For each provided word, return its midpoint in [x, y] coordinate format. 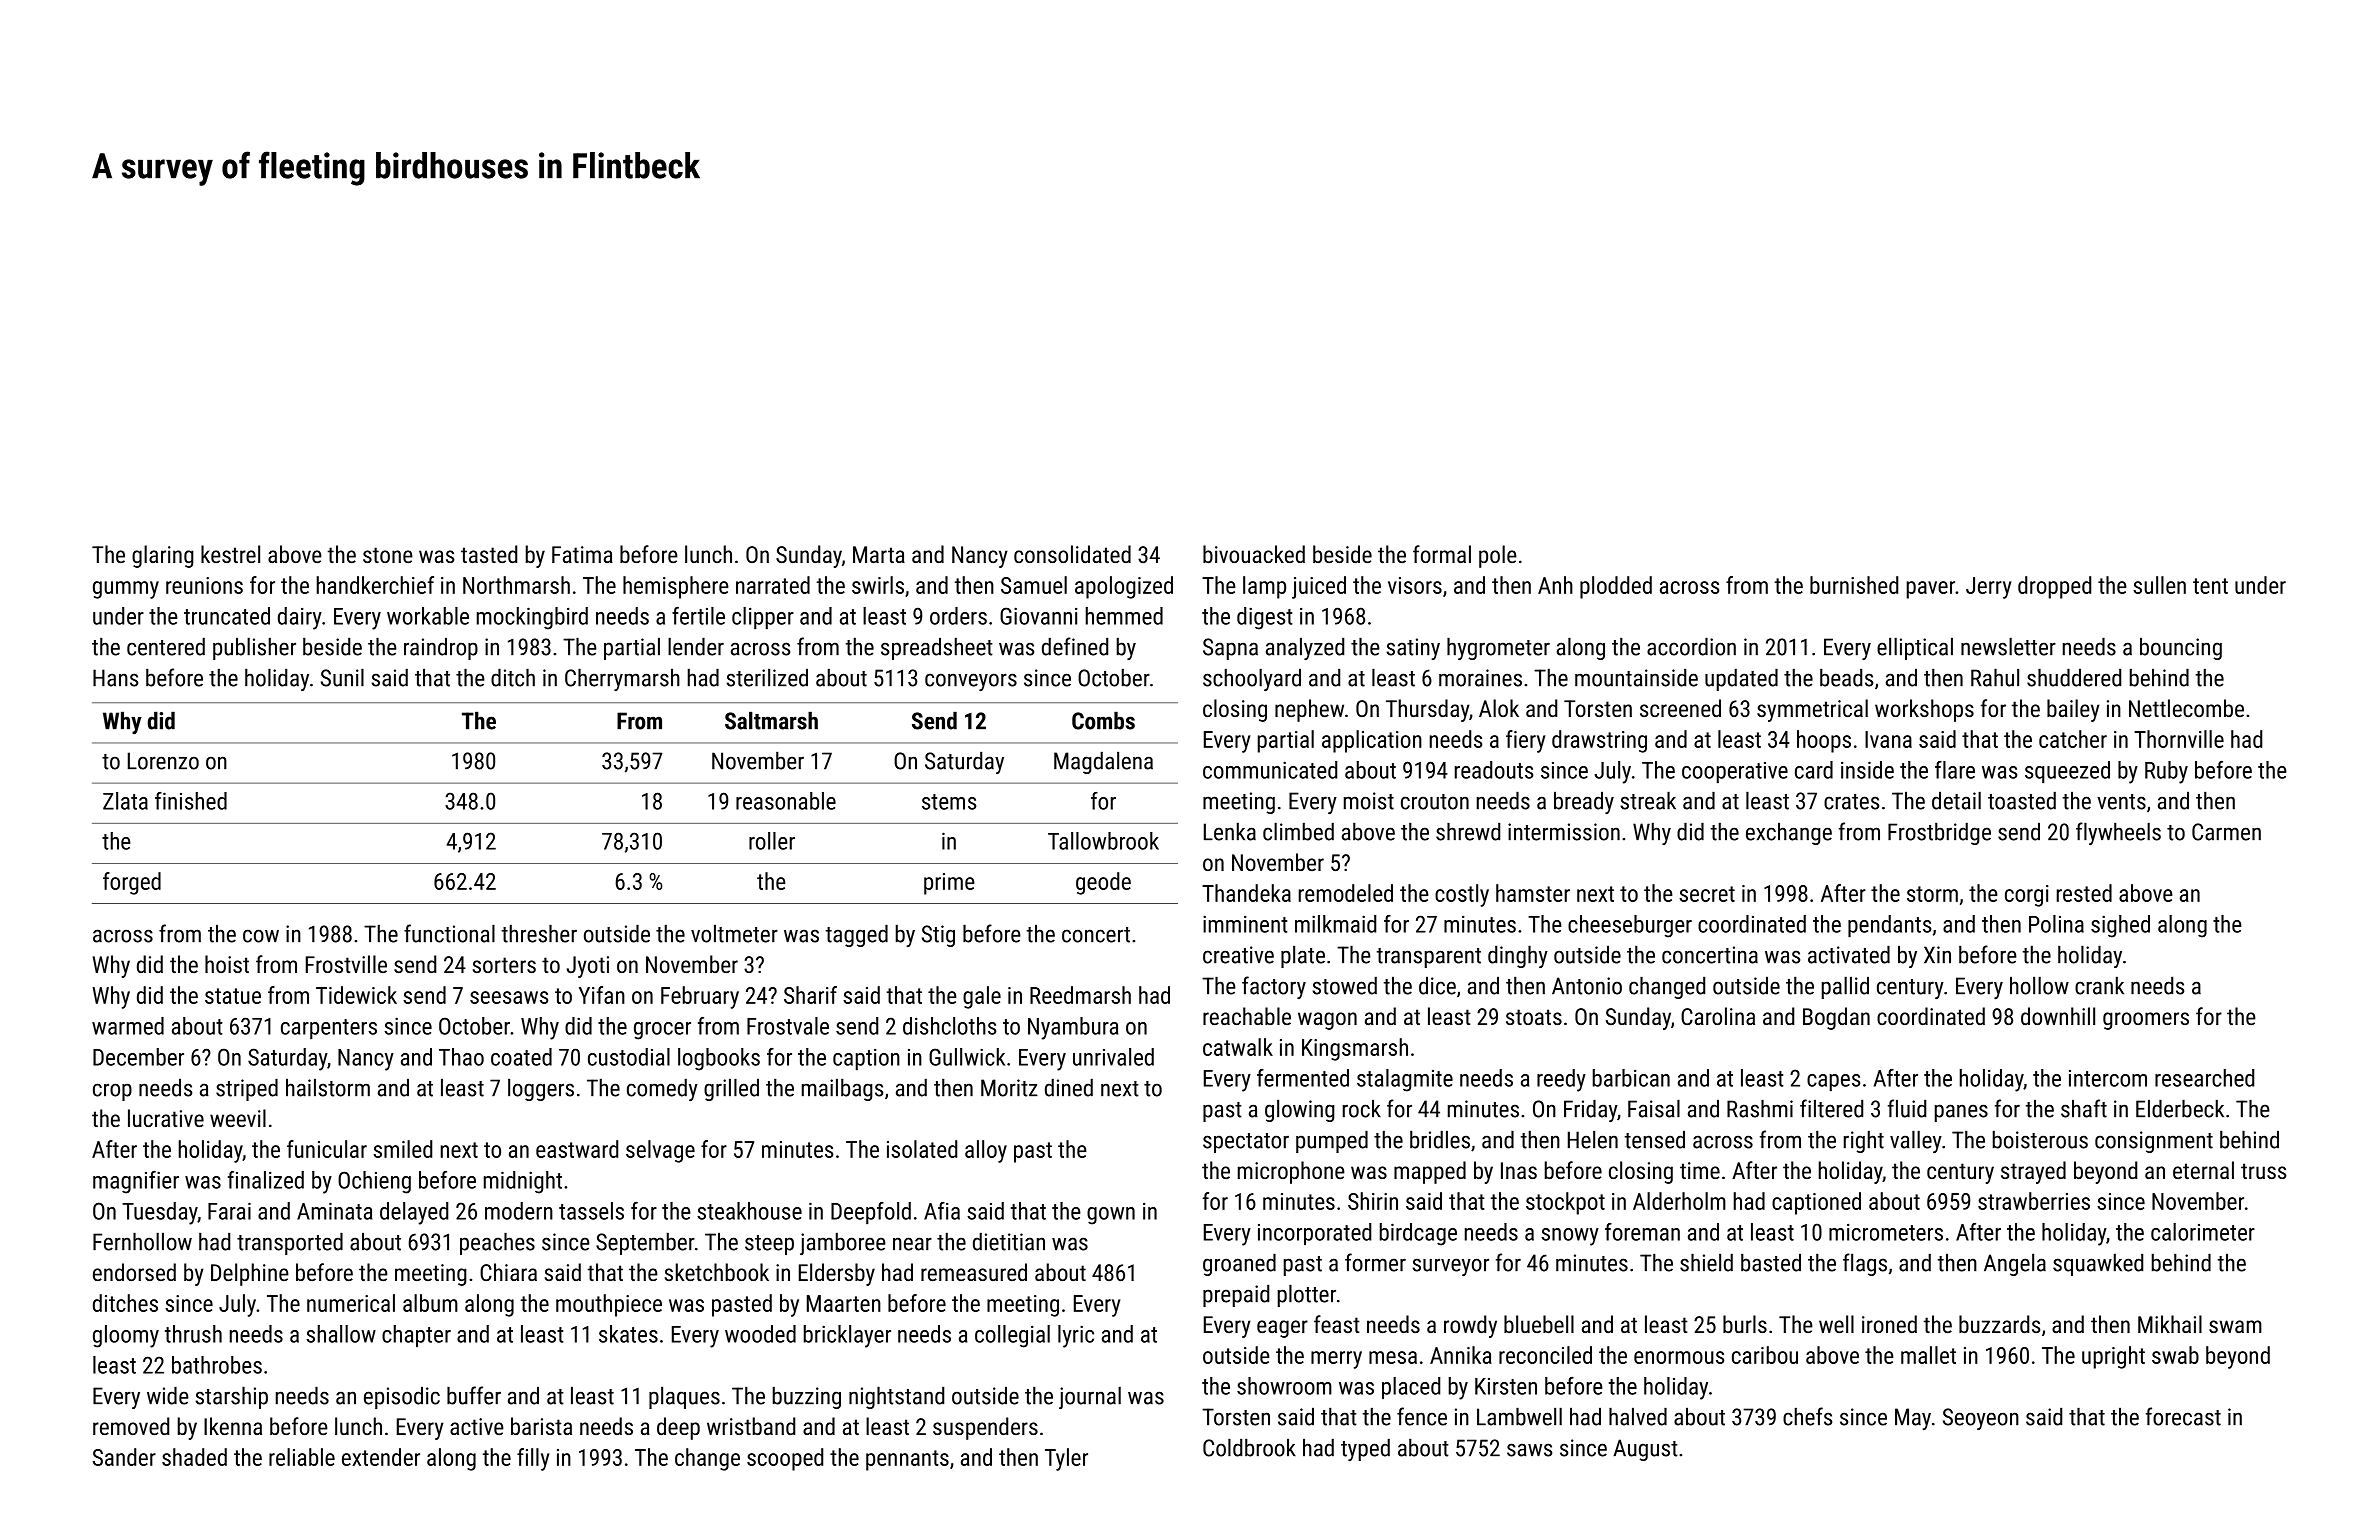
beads [1846, 677]
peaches [497, 1243]
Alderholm [1679, 1201]
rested [2084, 893]
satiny [1413, 649]
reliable [302, 1457]
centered [166, 646]
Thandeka [1246, 893]
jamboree [843, 1243]
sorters [504, 965]
